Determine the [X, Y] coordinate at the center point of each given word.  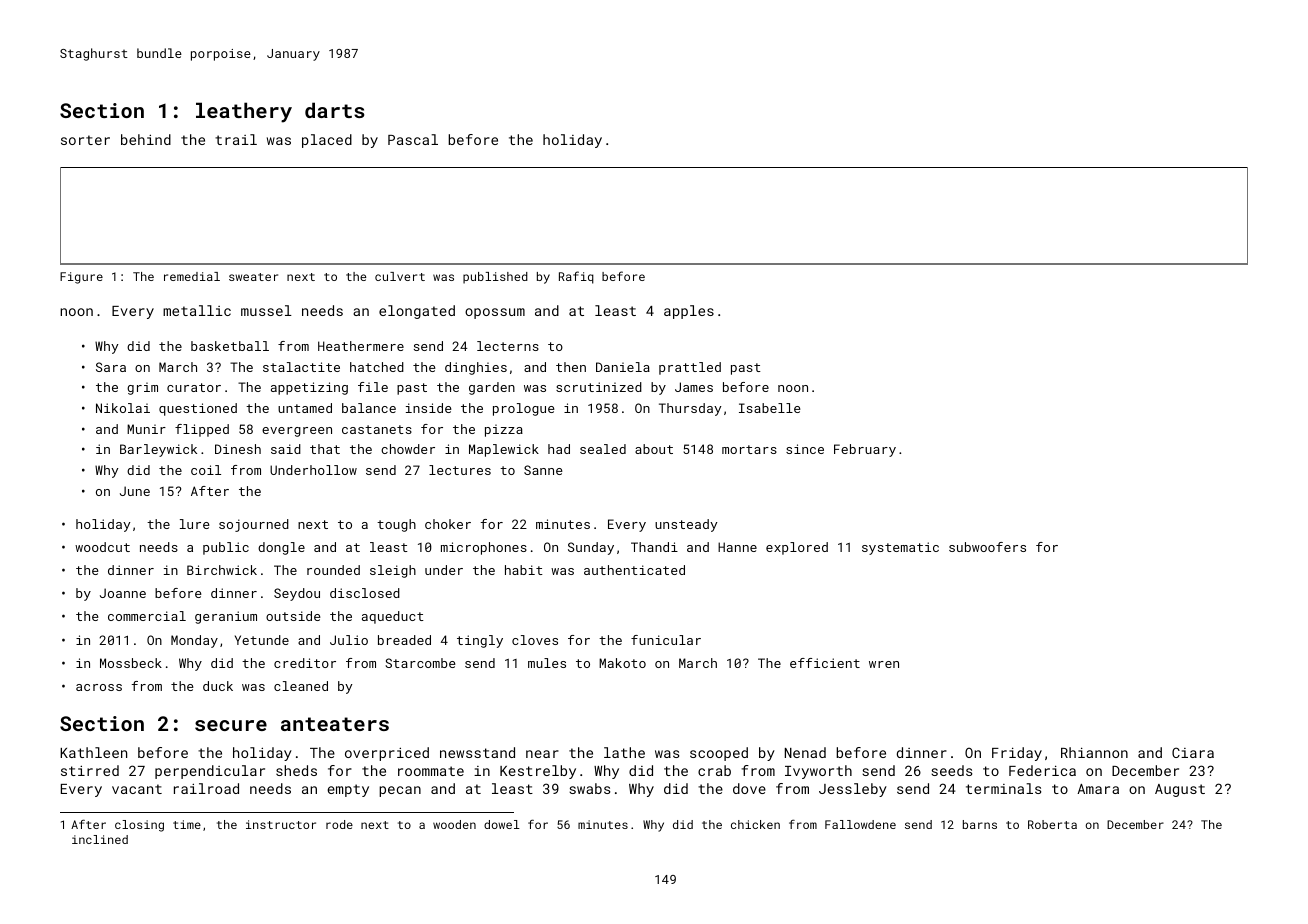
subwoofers [987, 547]
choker [448, 524]
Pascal [413, 139]
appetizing [309, 388]
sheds [296, 770]
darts [334, 110]
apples [689, 312]
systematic [900, 548]
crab [714, 770]
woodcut [102, 547]
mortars [749, 449]
